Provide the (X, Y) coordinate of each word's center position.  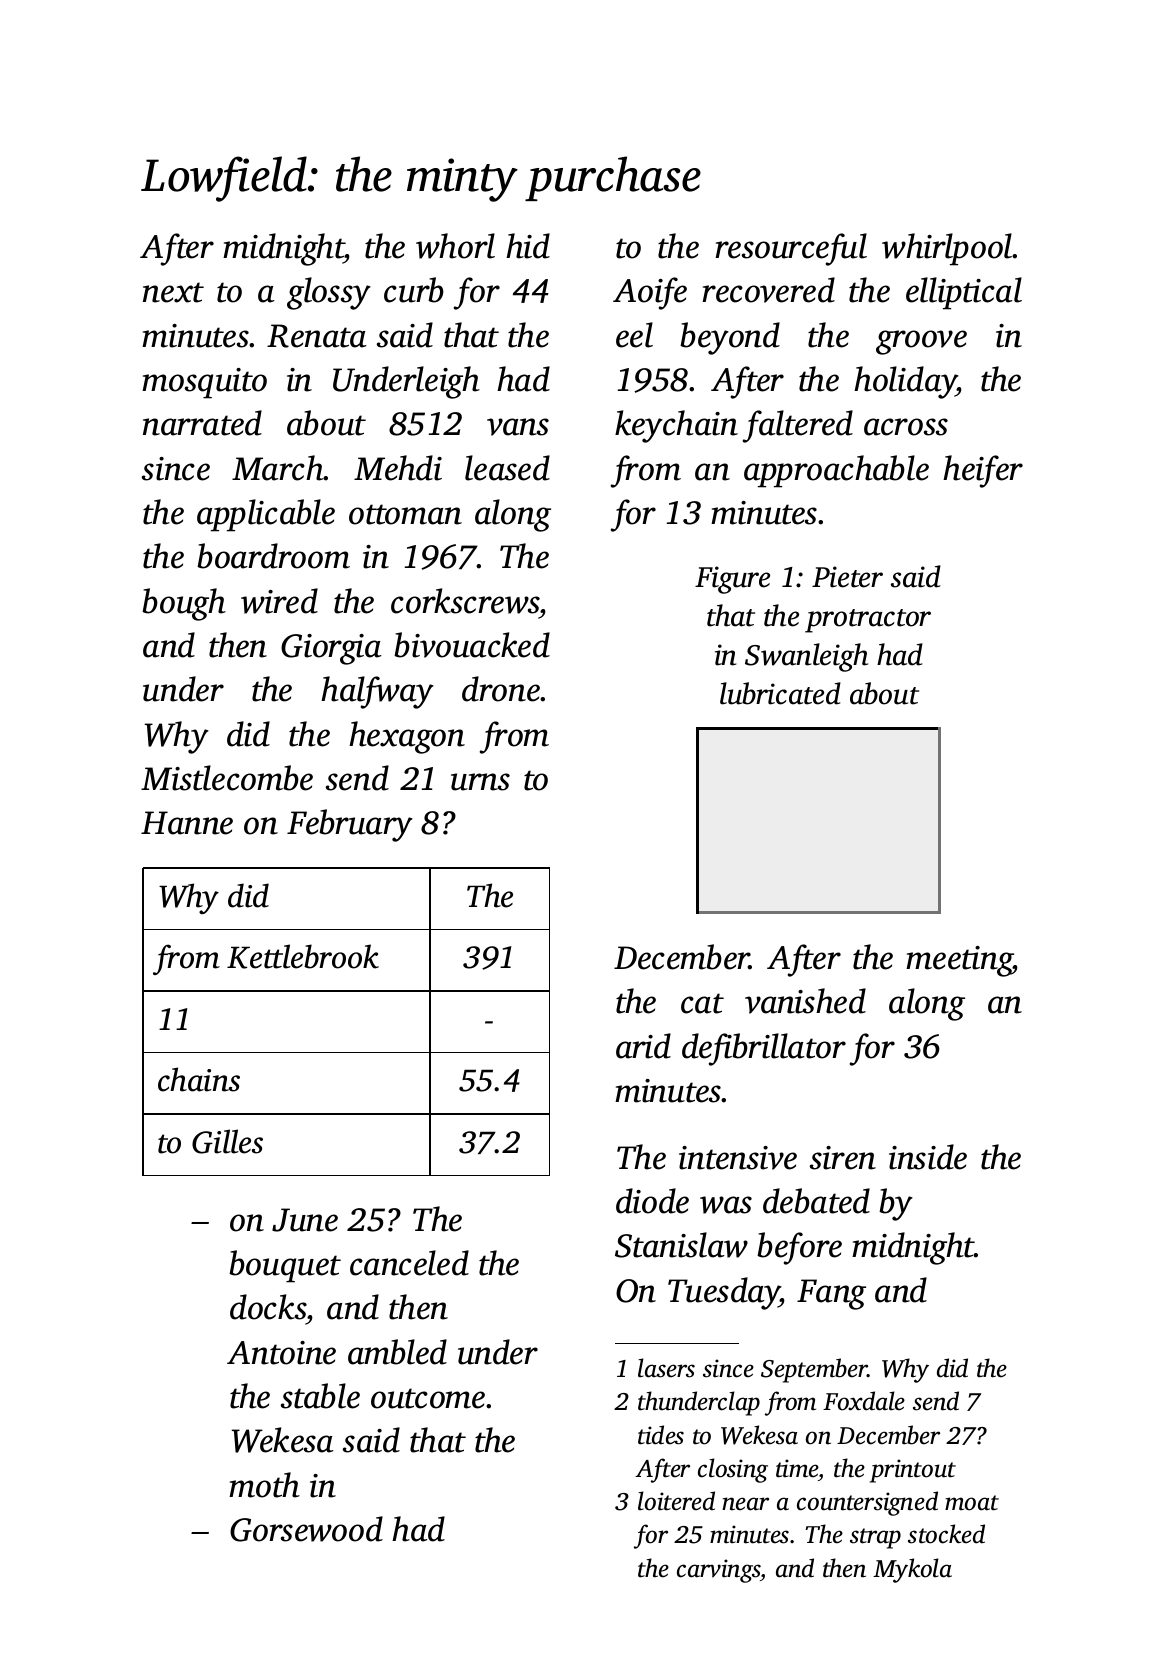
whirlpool (947, 249)
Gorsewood (306, 1529)
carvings (718, 1571)
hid (528, 246)
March (278, 468)
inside (928, 1157)
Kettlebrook (303, 956)
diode (652, 1201)
